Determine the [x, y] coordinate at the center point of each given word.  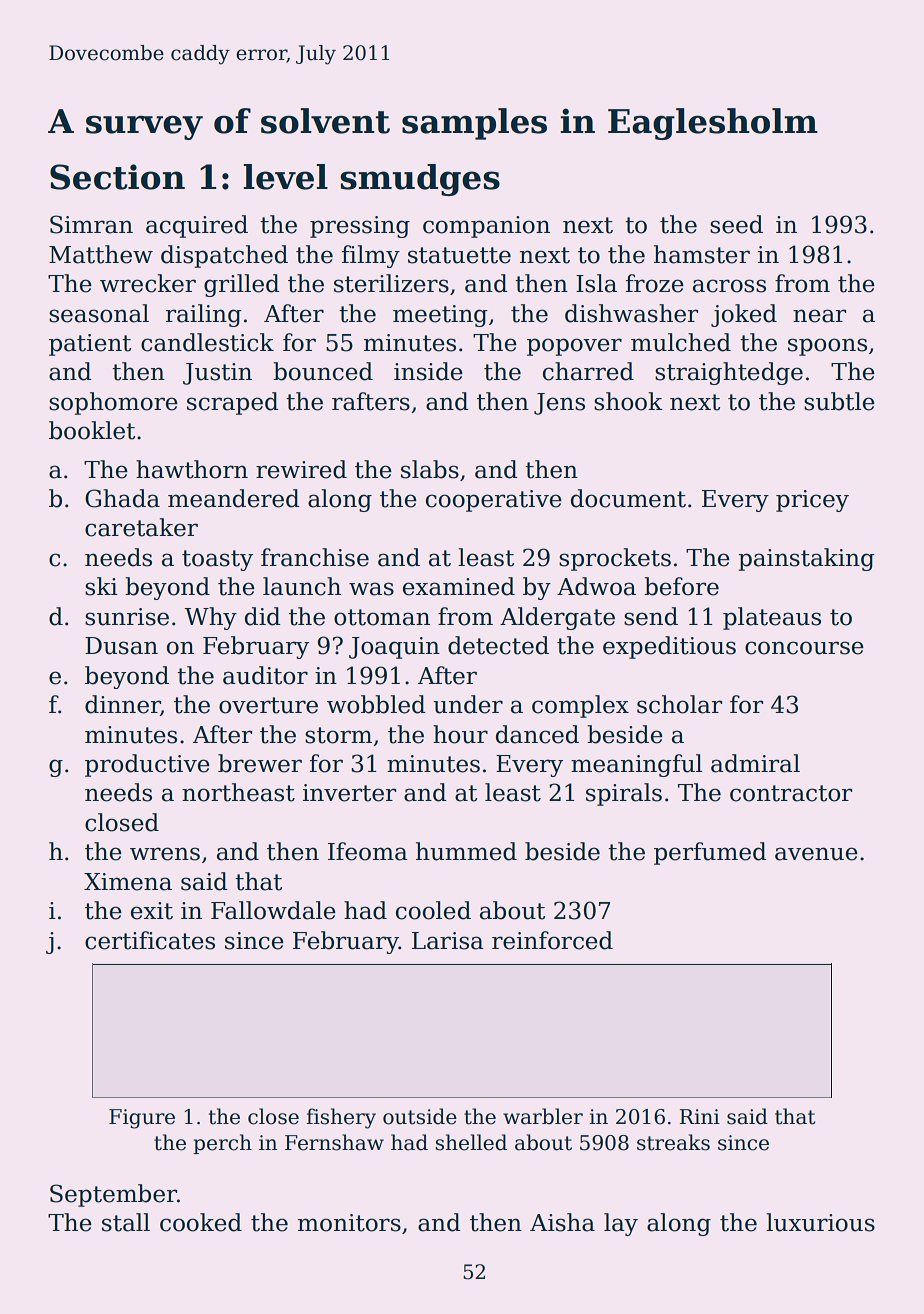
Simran [91, 224]
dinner [122, 705]
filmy [371, 256]
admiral [755, 763]
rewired [301, 469]
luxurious [820, 1222]
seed [736, 224]
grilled [242, 285]
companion [486, 227]
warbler [543, 1116]
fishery [341, 1118]
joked [744, 315]
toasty [217, 560]
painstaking [806, 559]
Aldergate [557, 618]
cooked [201, 1222]
